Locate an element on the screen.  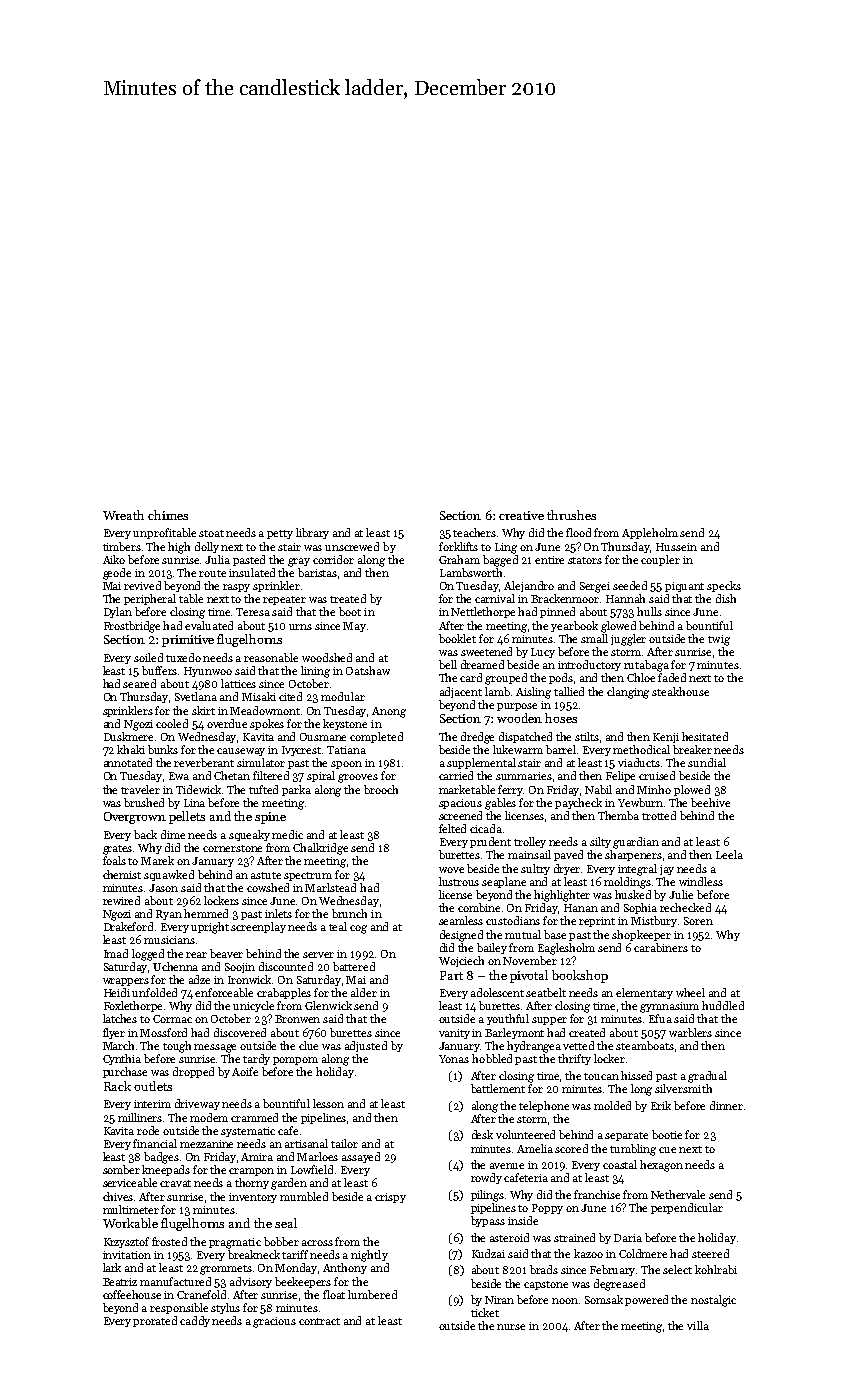
bobber is located at coordinates (281, 1241).
